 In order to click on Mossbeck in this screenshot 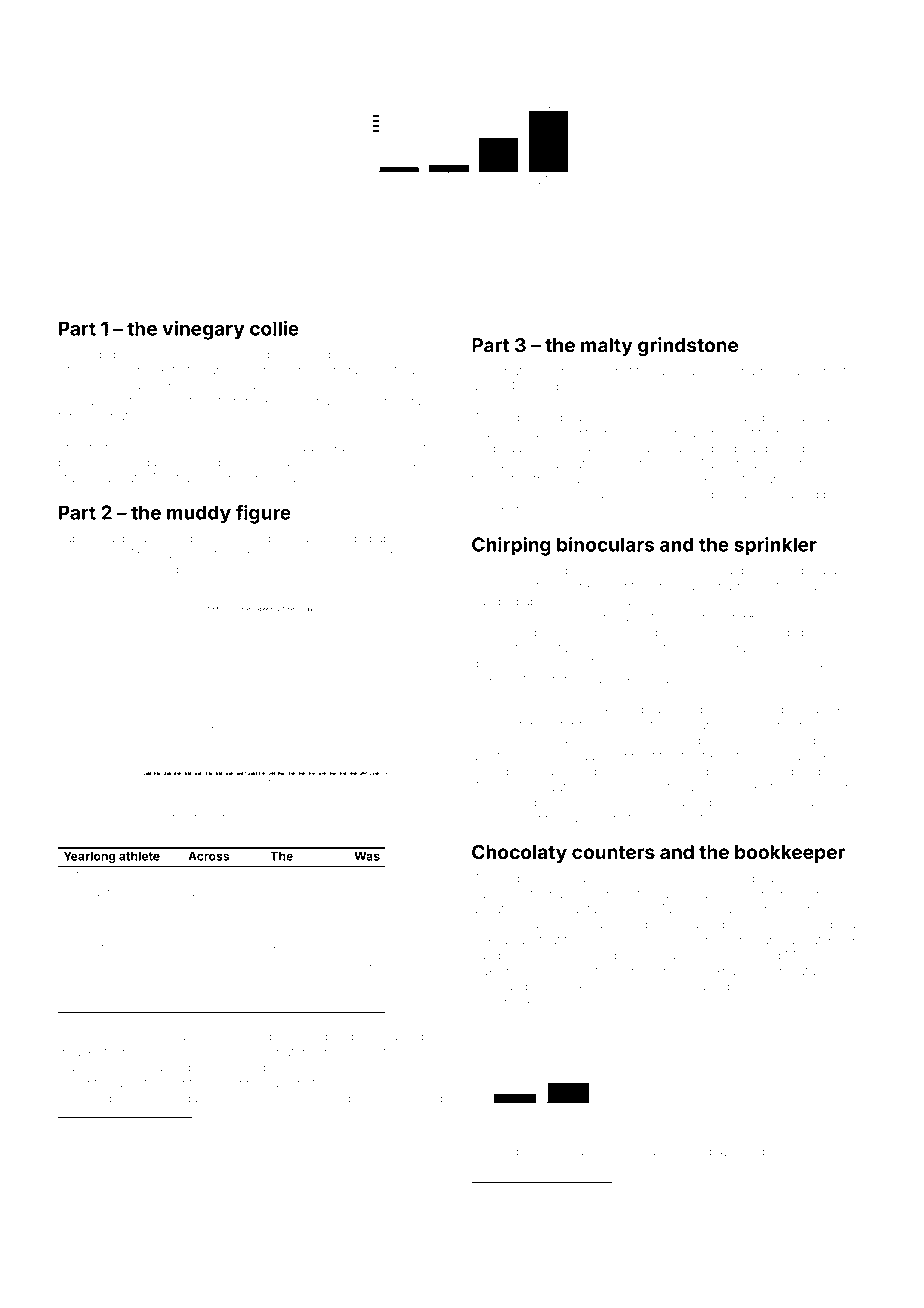, I will do `click(502, 1002)`.
